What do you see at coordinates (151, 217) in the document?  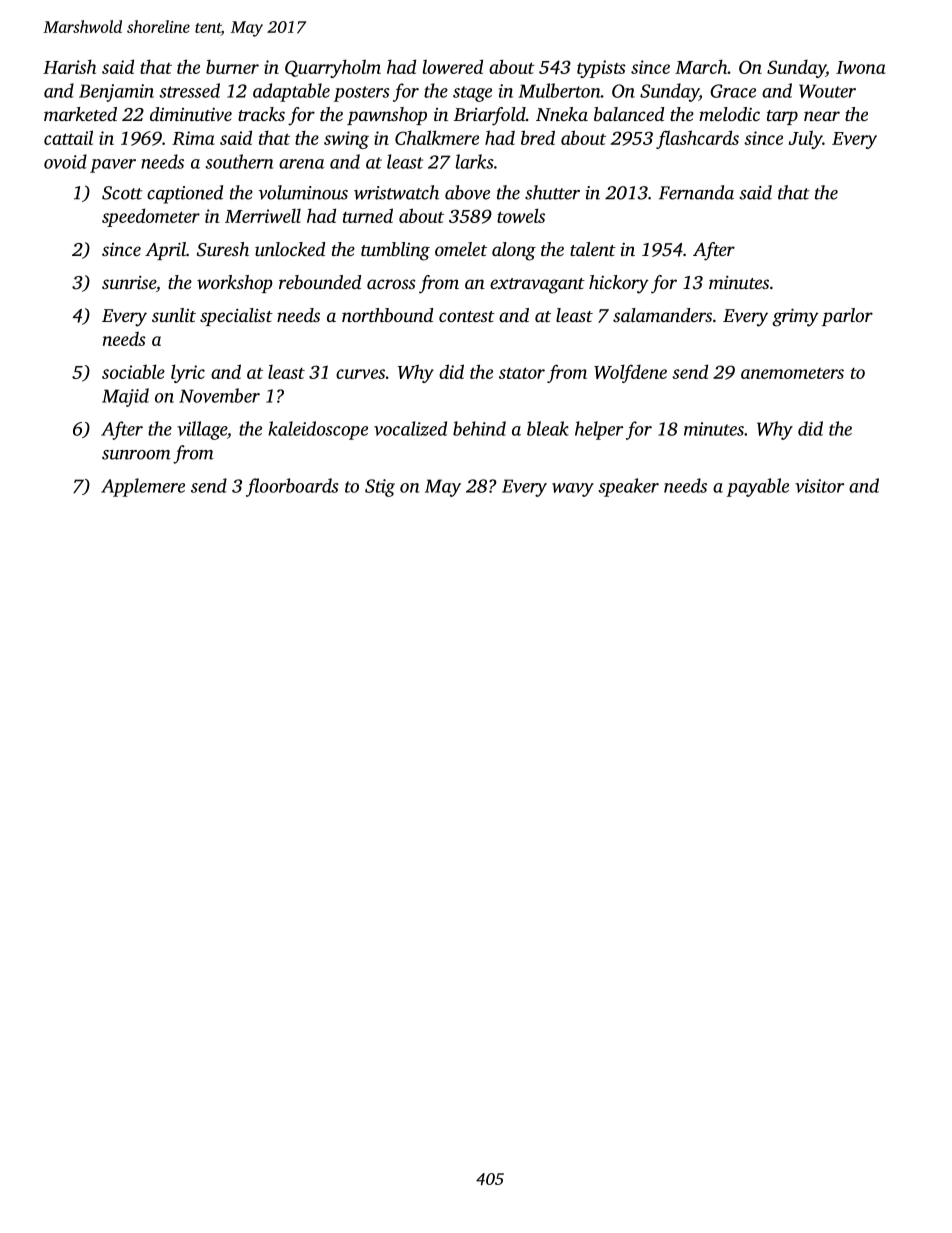 I see `speedometer` at bounding box center [151, 217].
